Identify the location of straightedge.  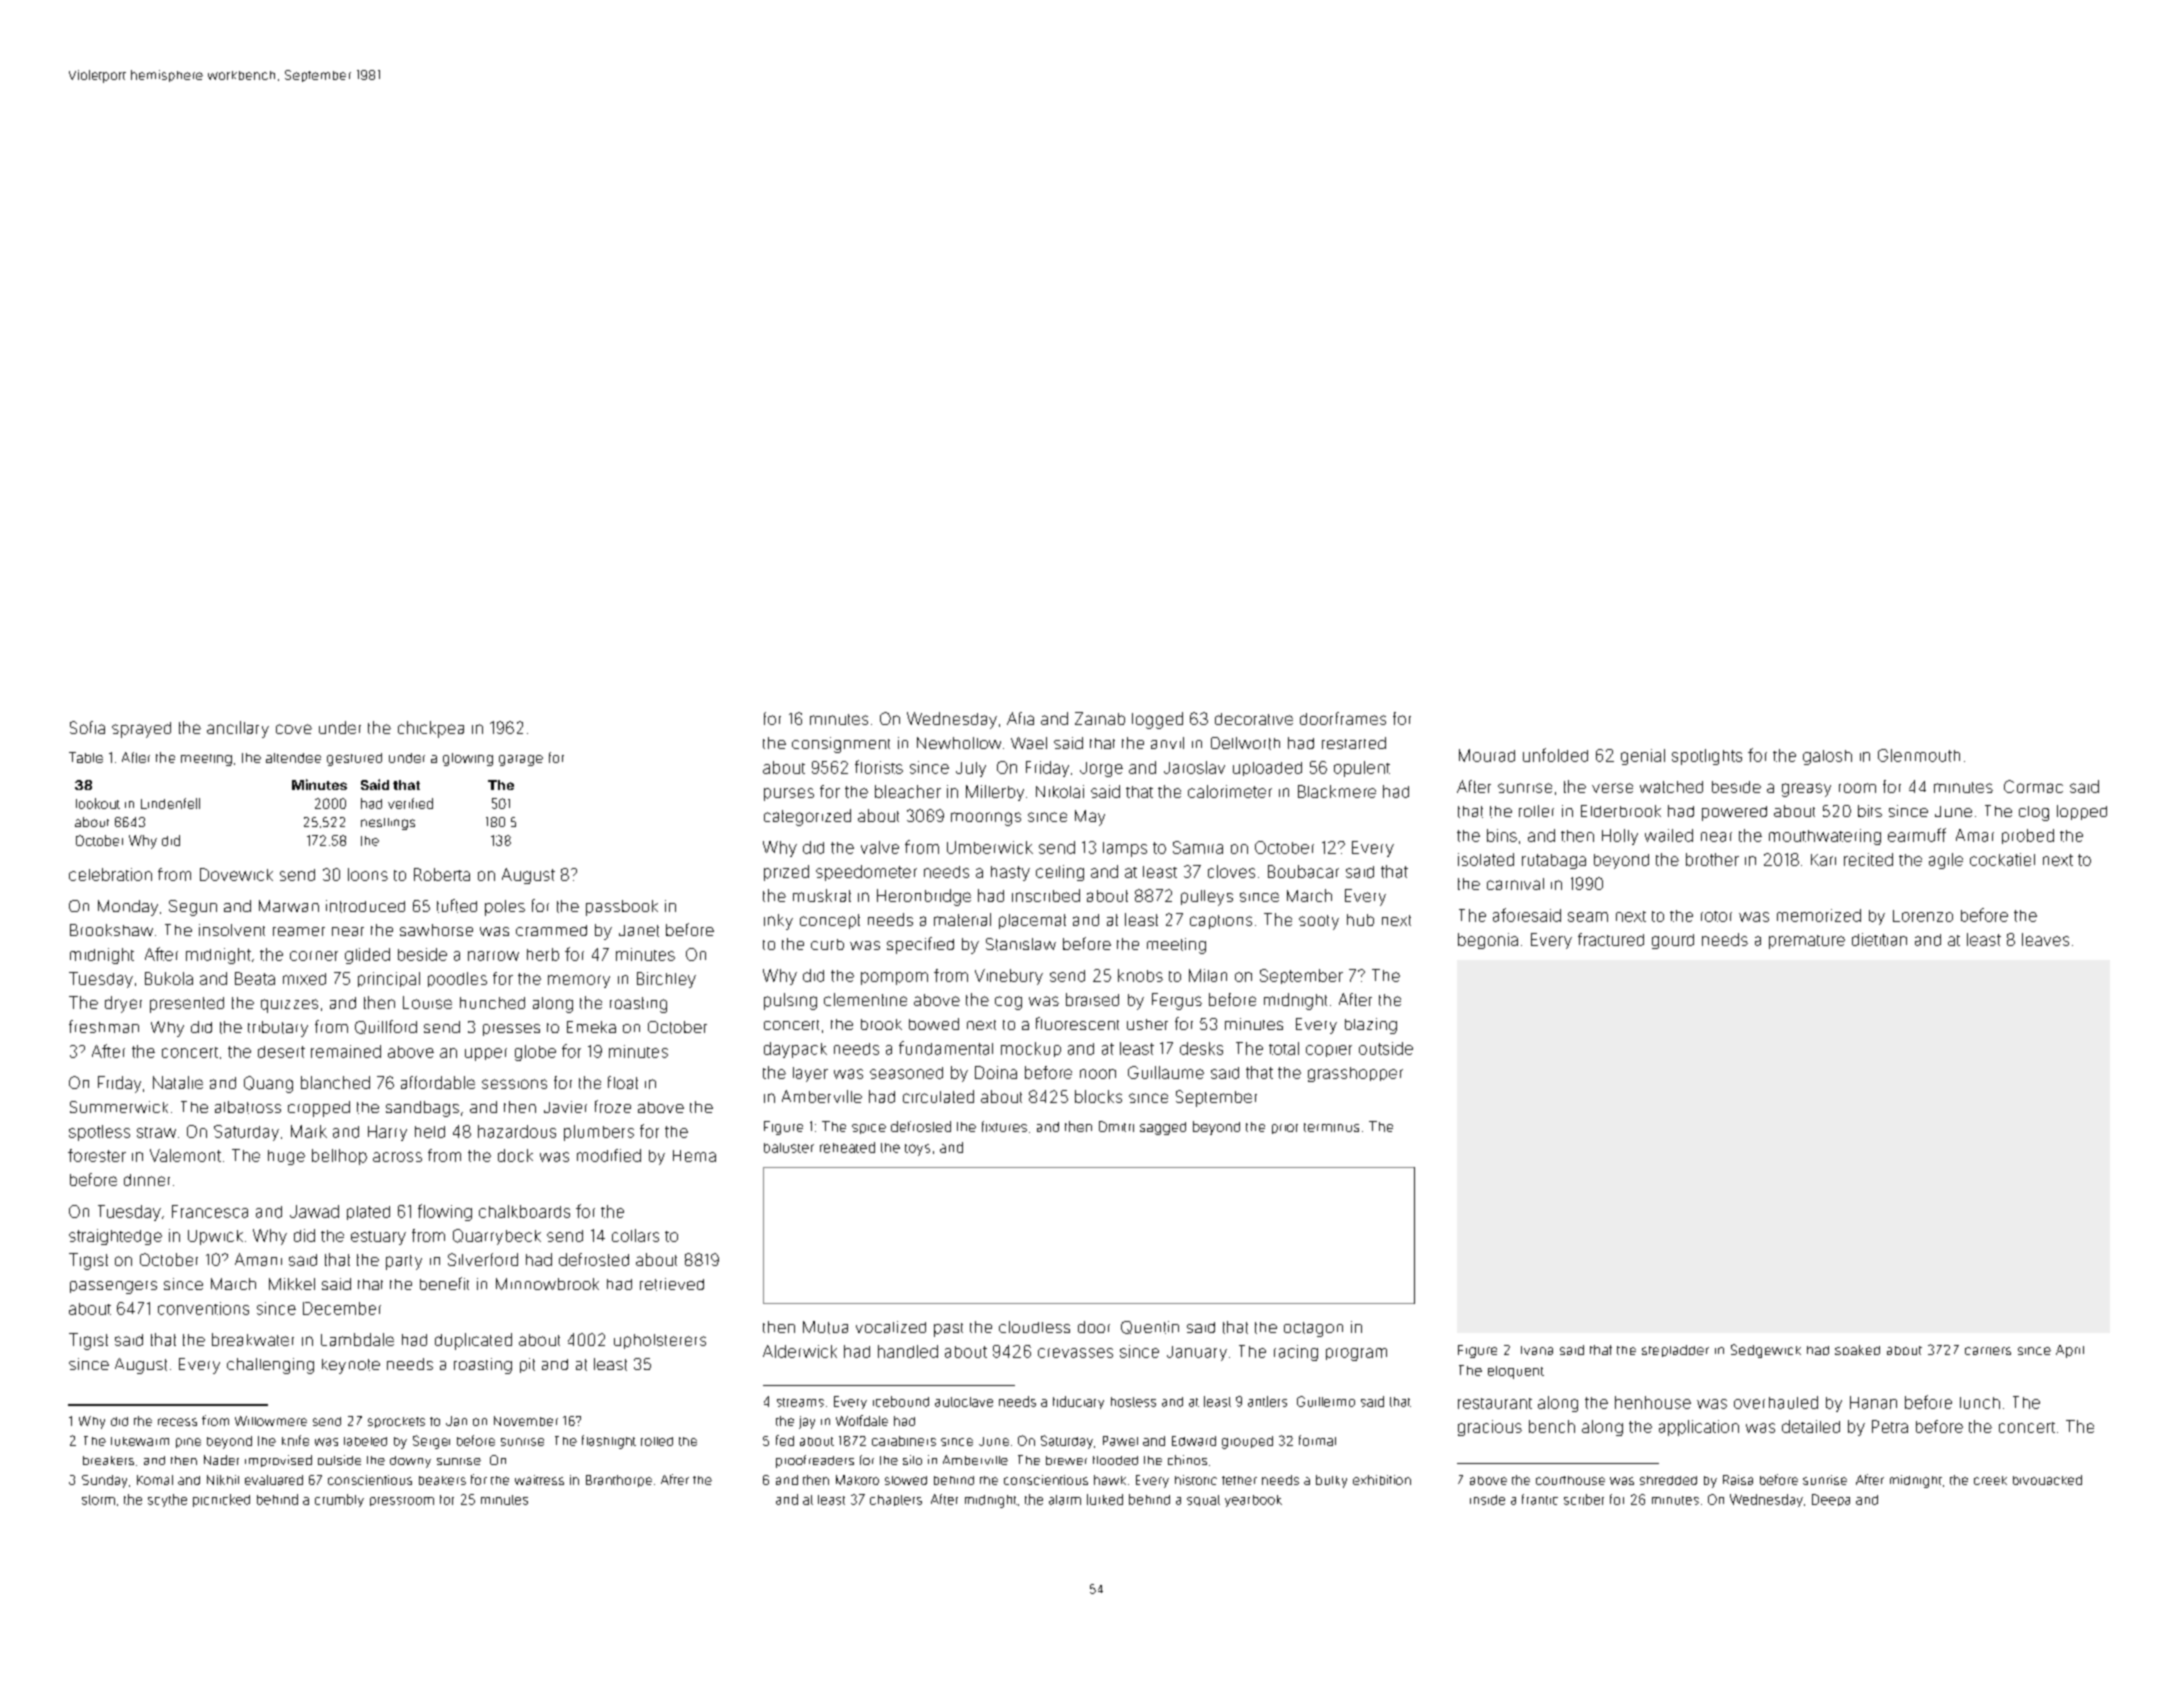
(115, 1237).
